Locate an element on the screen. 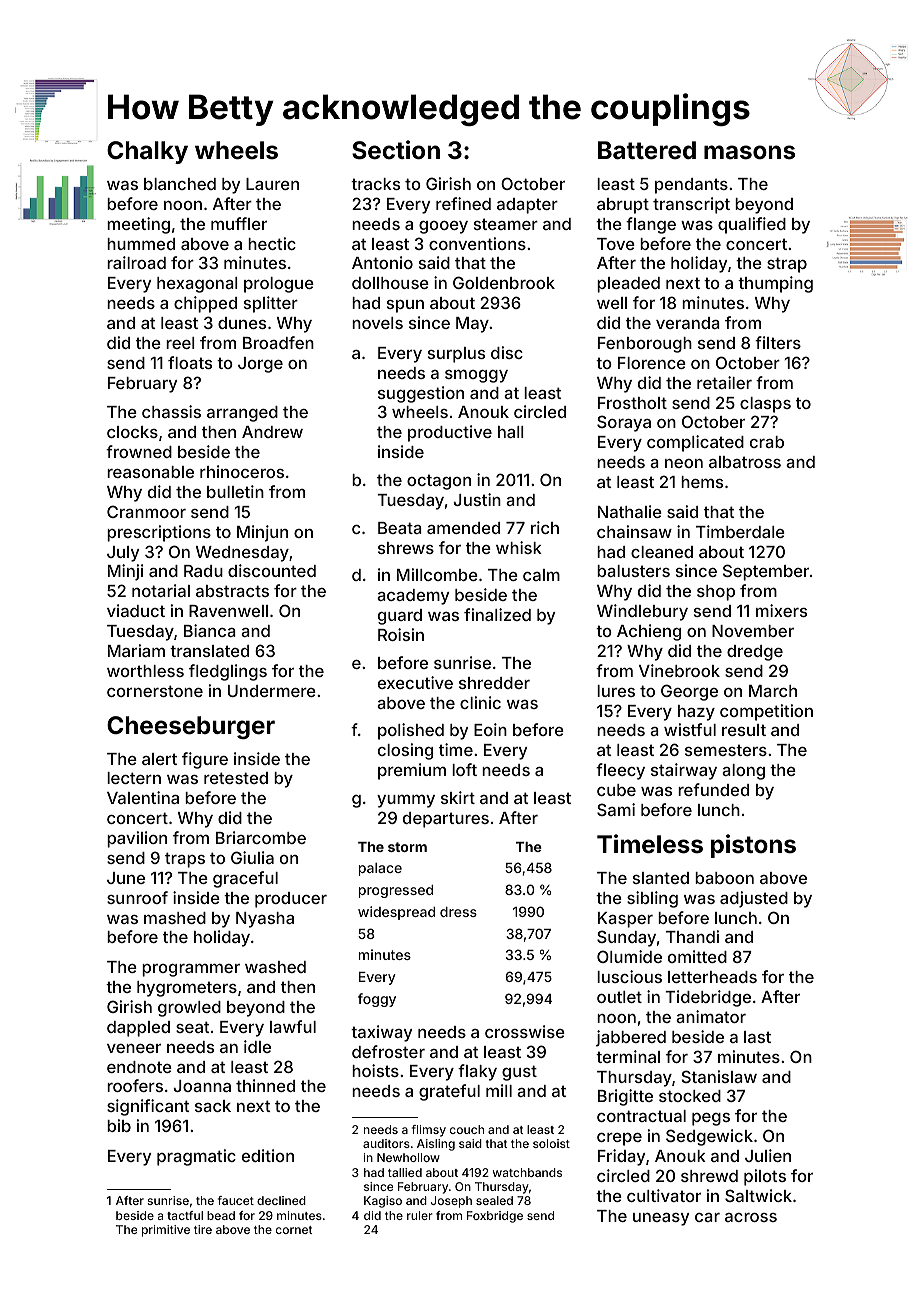 Image resolution: width=924 pixels, height=1308 pixels. Valentina is located at coordinates (143, 797).
